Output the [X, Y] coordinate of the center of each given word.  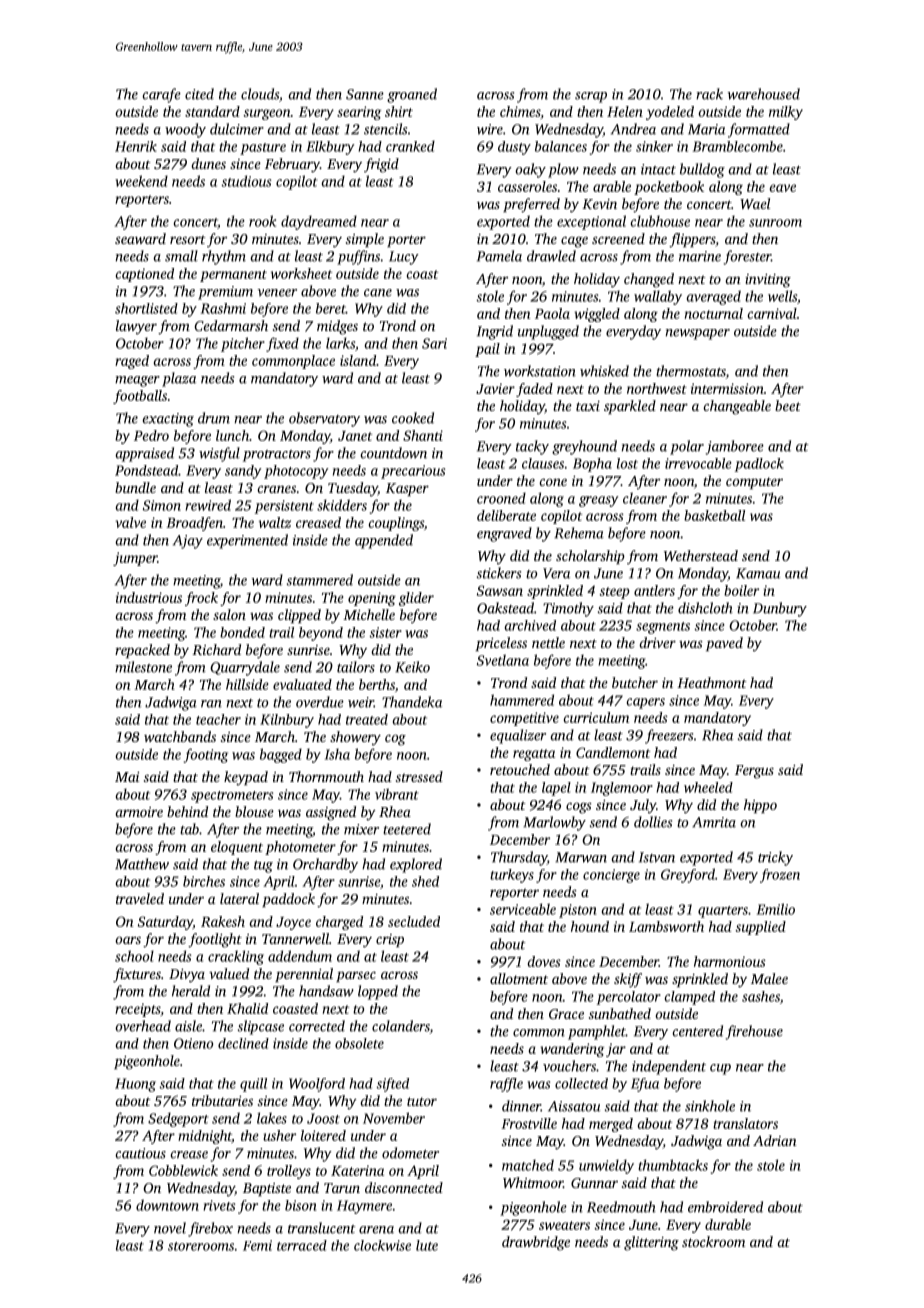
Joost [323, 1118]
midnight [205, 1137]
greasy [598, 501]
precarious [413, 472]
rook [262, 221]
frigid [381, 165]
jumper [135, 559]
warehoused [764, 94]
